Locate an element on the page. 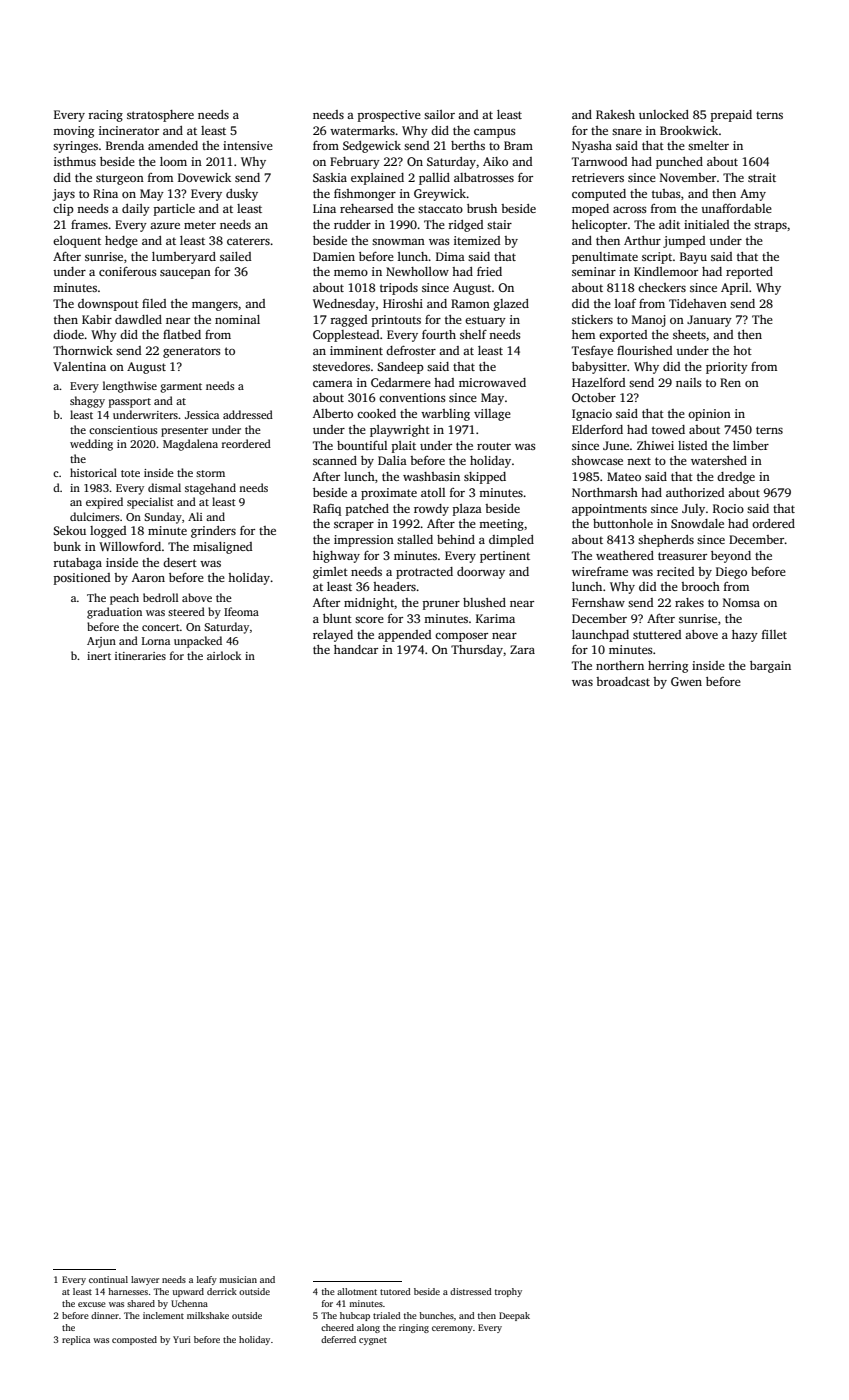 Image resolution: width=849 pixels, height=1400 pixels. Deepak is located at coordinates (514, 1316).
